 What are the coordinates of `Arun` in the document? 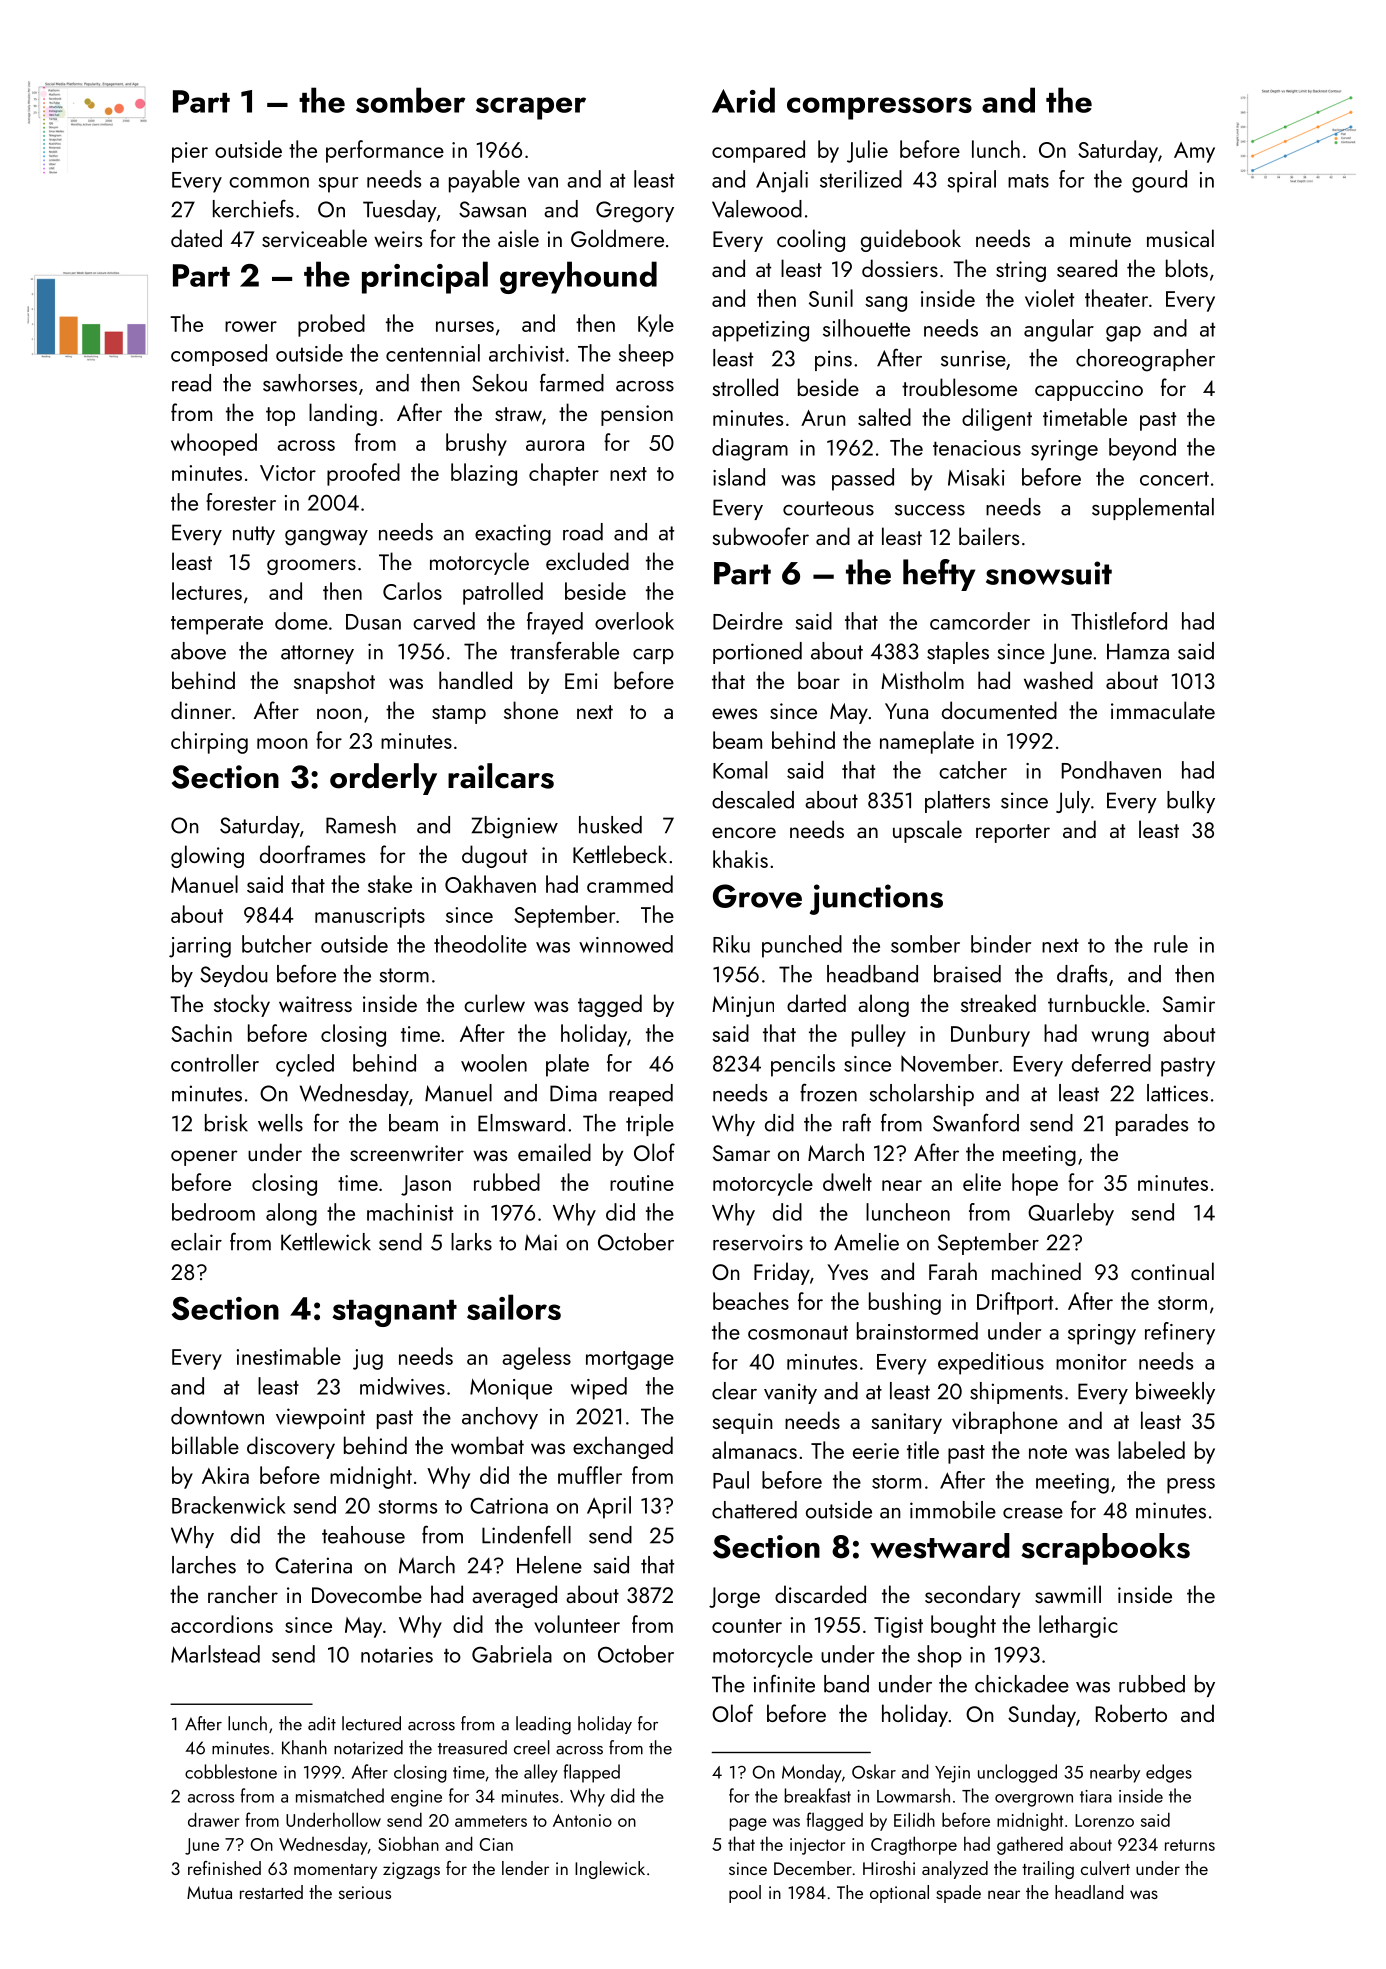 It's located at (823, 418).
